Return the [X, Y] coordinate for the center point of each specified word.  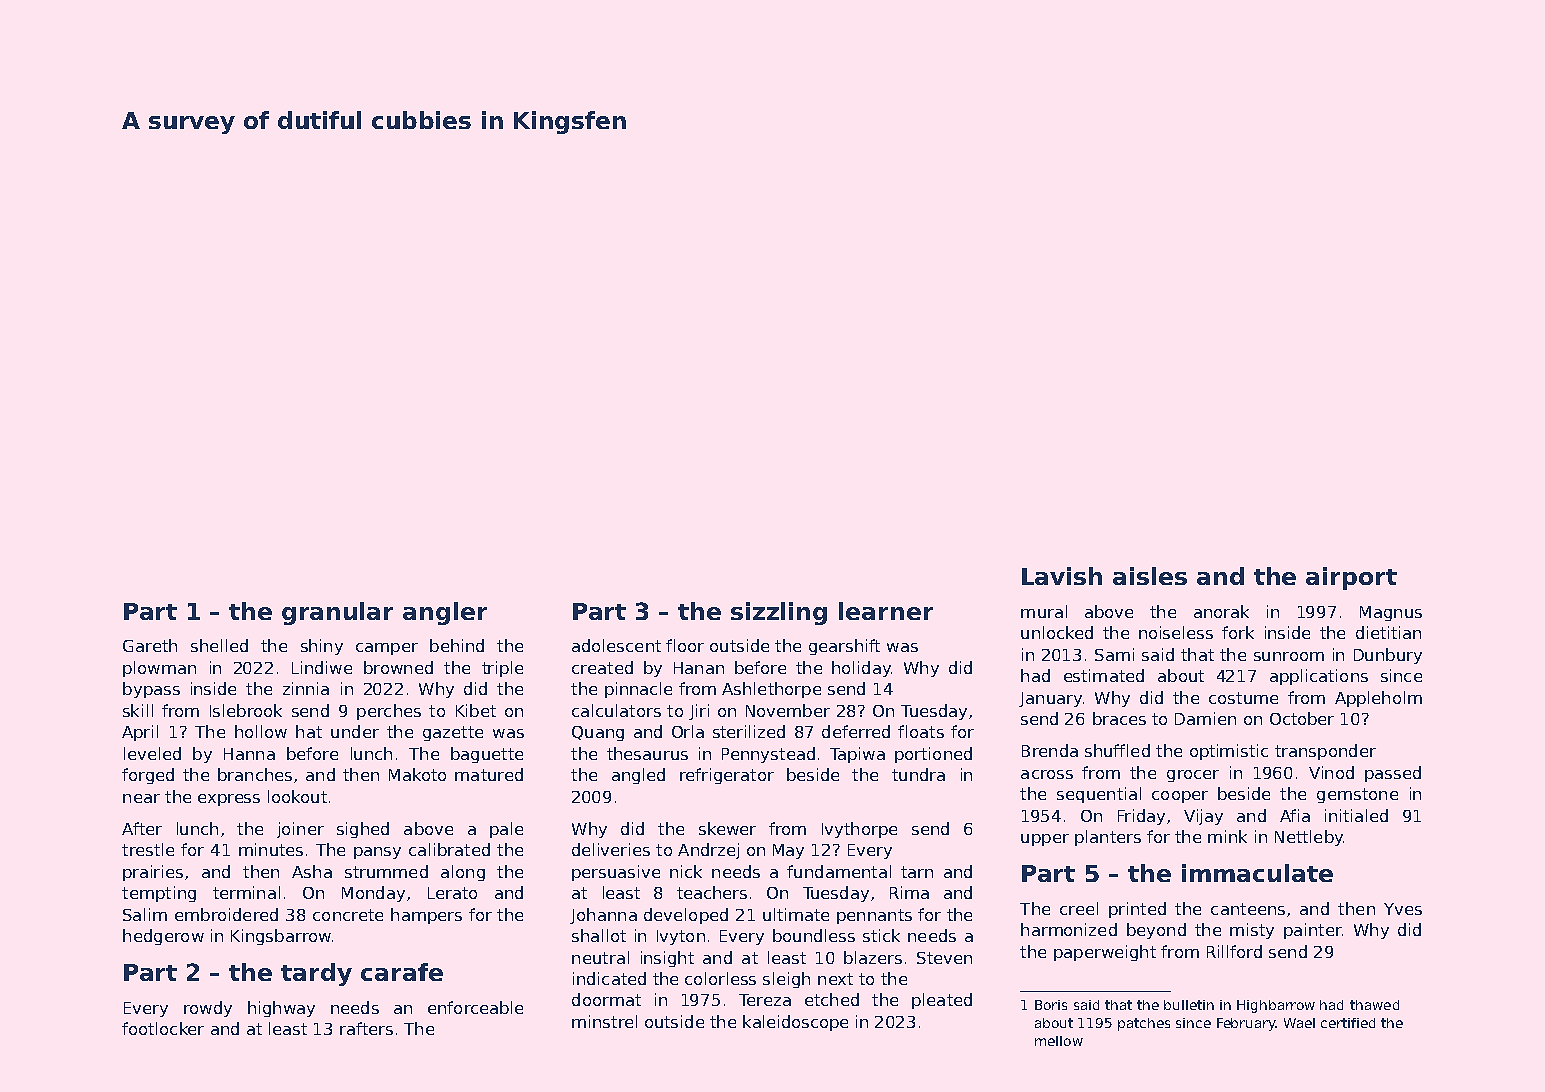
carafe [402, 972]
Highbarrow [1276, 1006]
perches [389, 712]
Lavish [1062, 576]
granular [337, 613]
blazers [873, 957]
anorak [1221, 611]
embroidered [226, 914]
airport [1351, 578]
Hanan [699, 668]
